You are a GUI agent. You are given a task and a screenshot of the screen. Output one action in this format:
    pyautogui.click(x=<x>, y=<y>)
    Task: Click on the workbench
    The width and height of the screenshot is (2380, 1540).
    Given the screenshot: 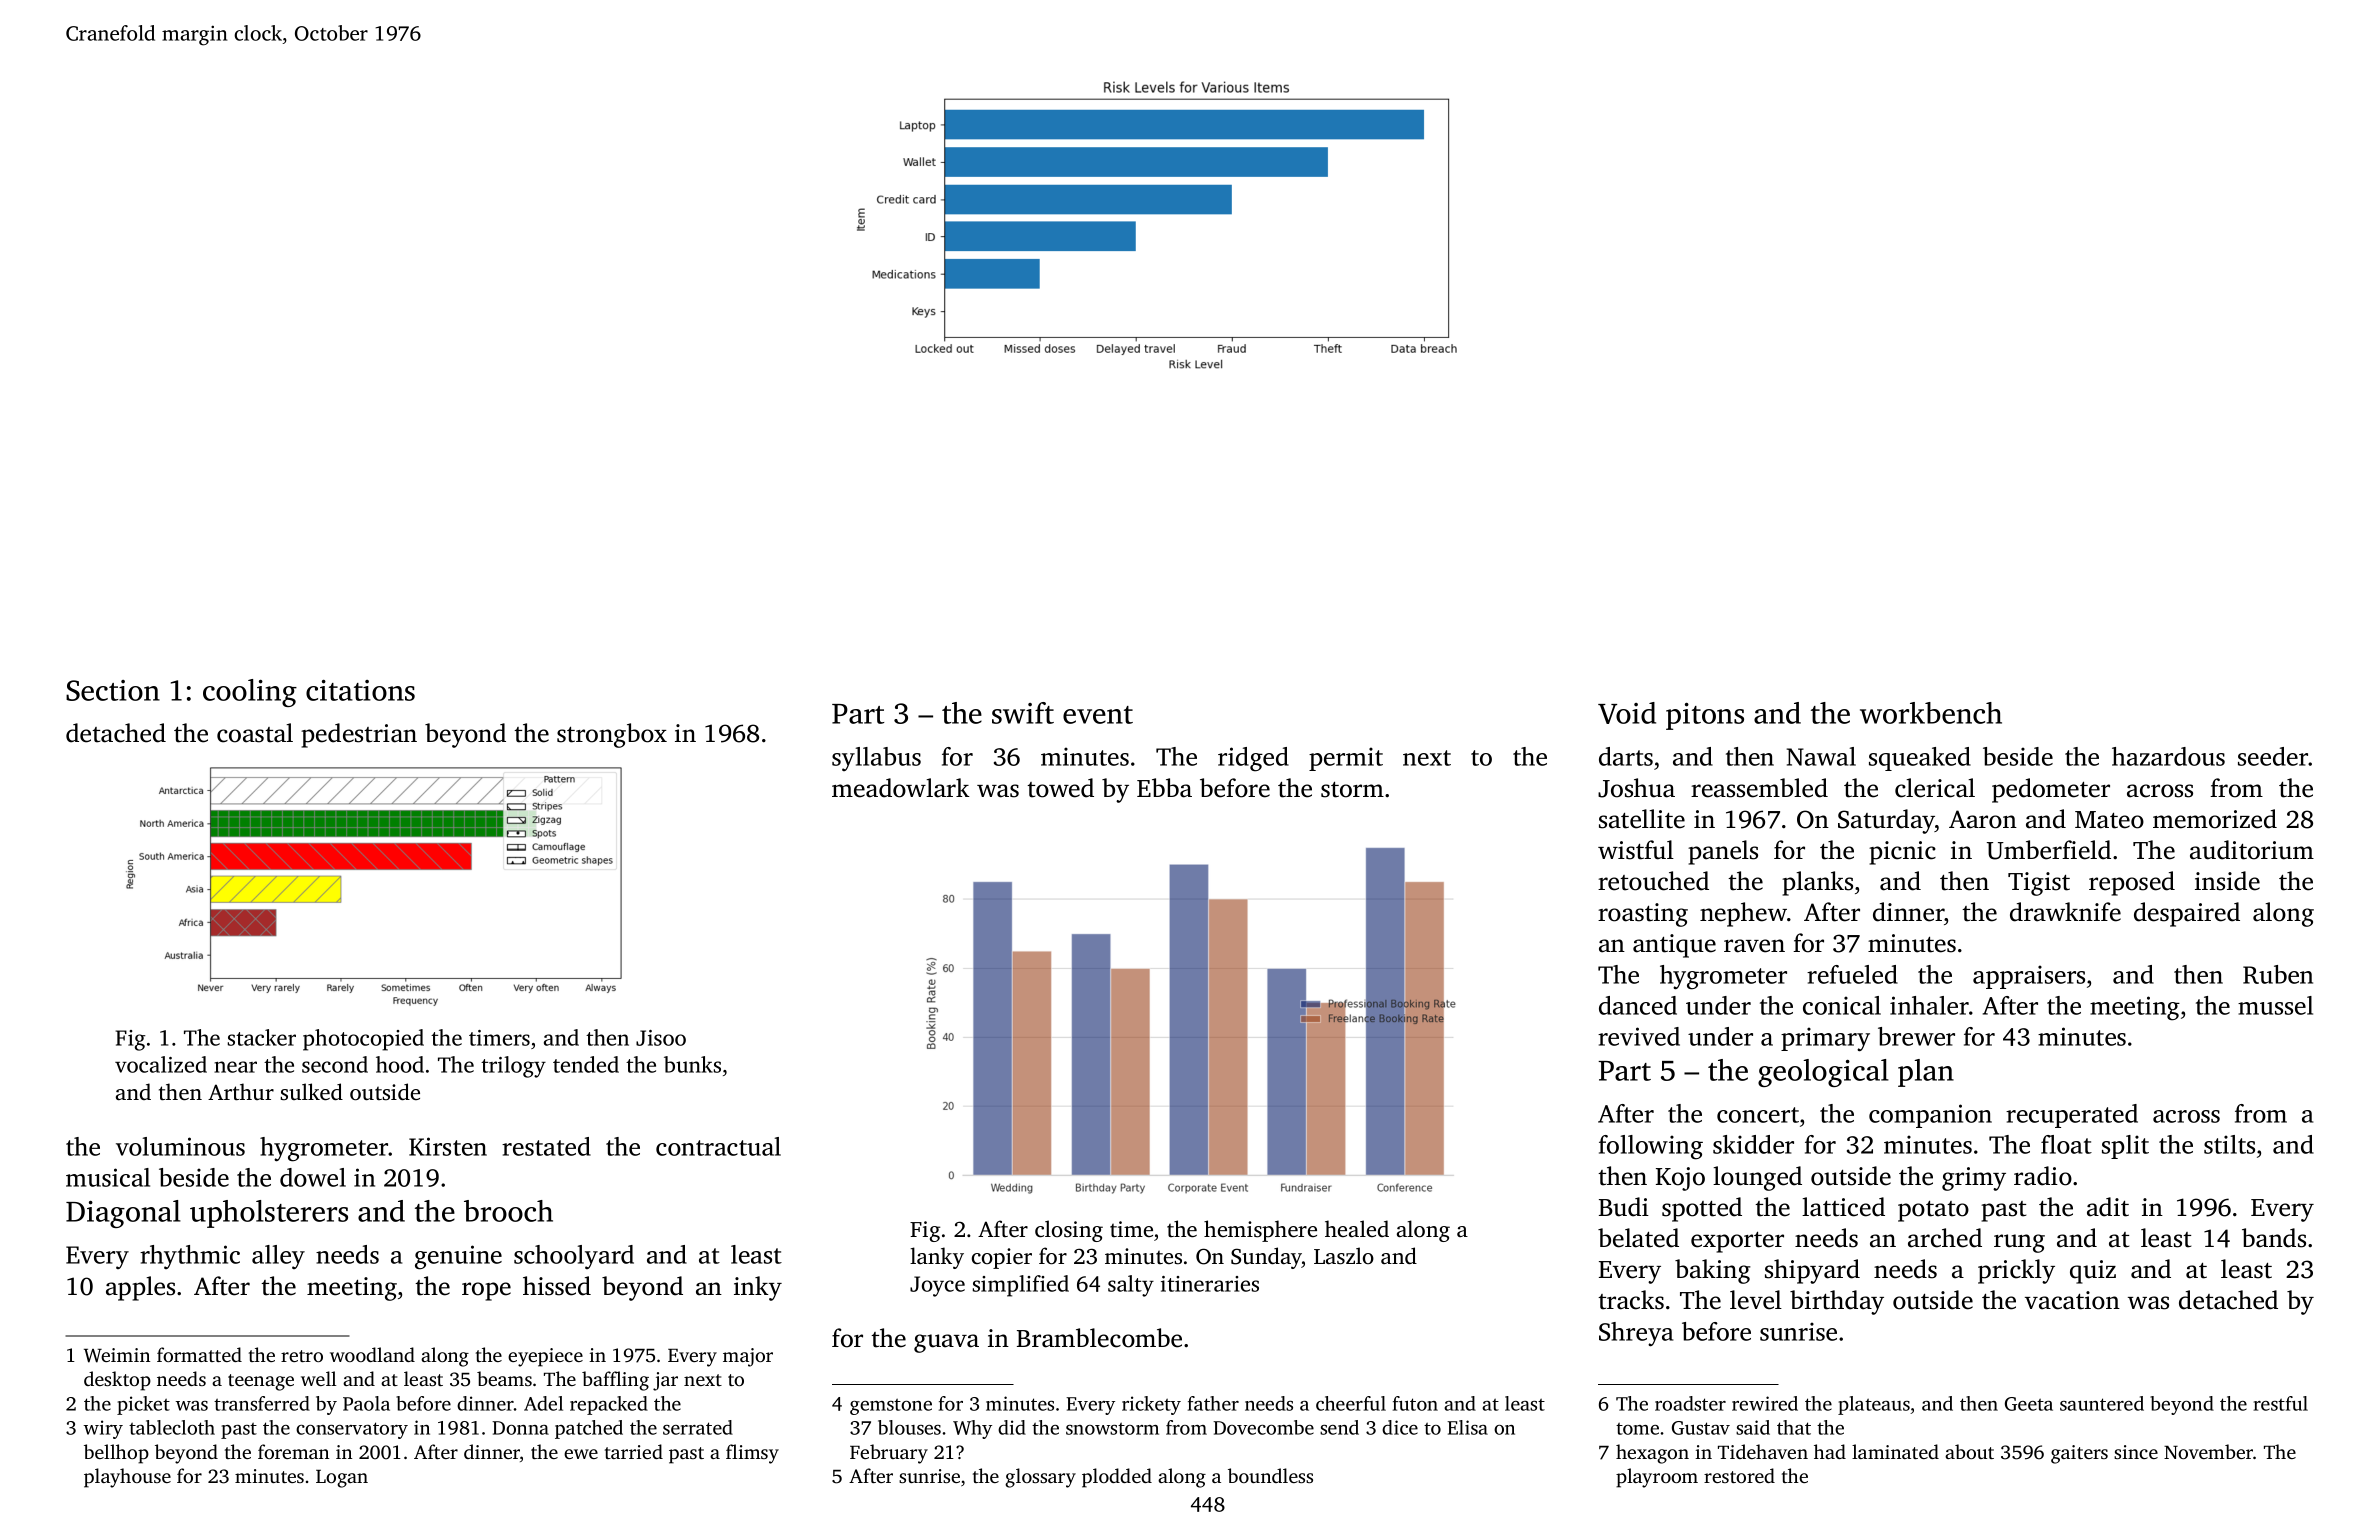 What is the action you would take?
    pyautogui.click(x=1931, y=713)
